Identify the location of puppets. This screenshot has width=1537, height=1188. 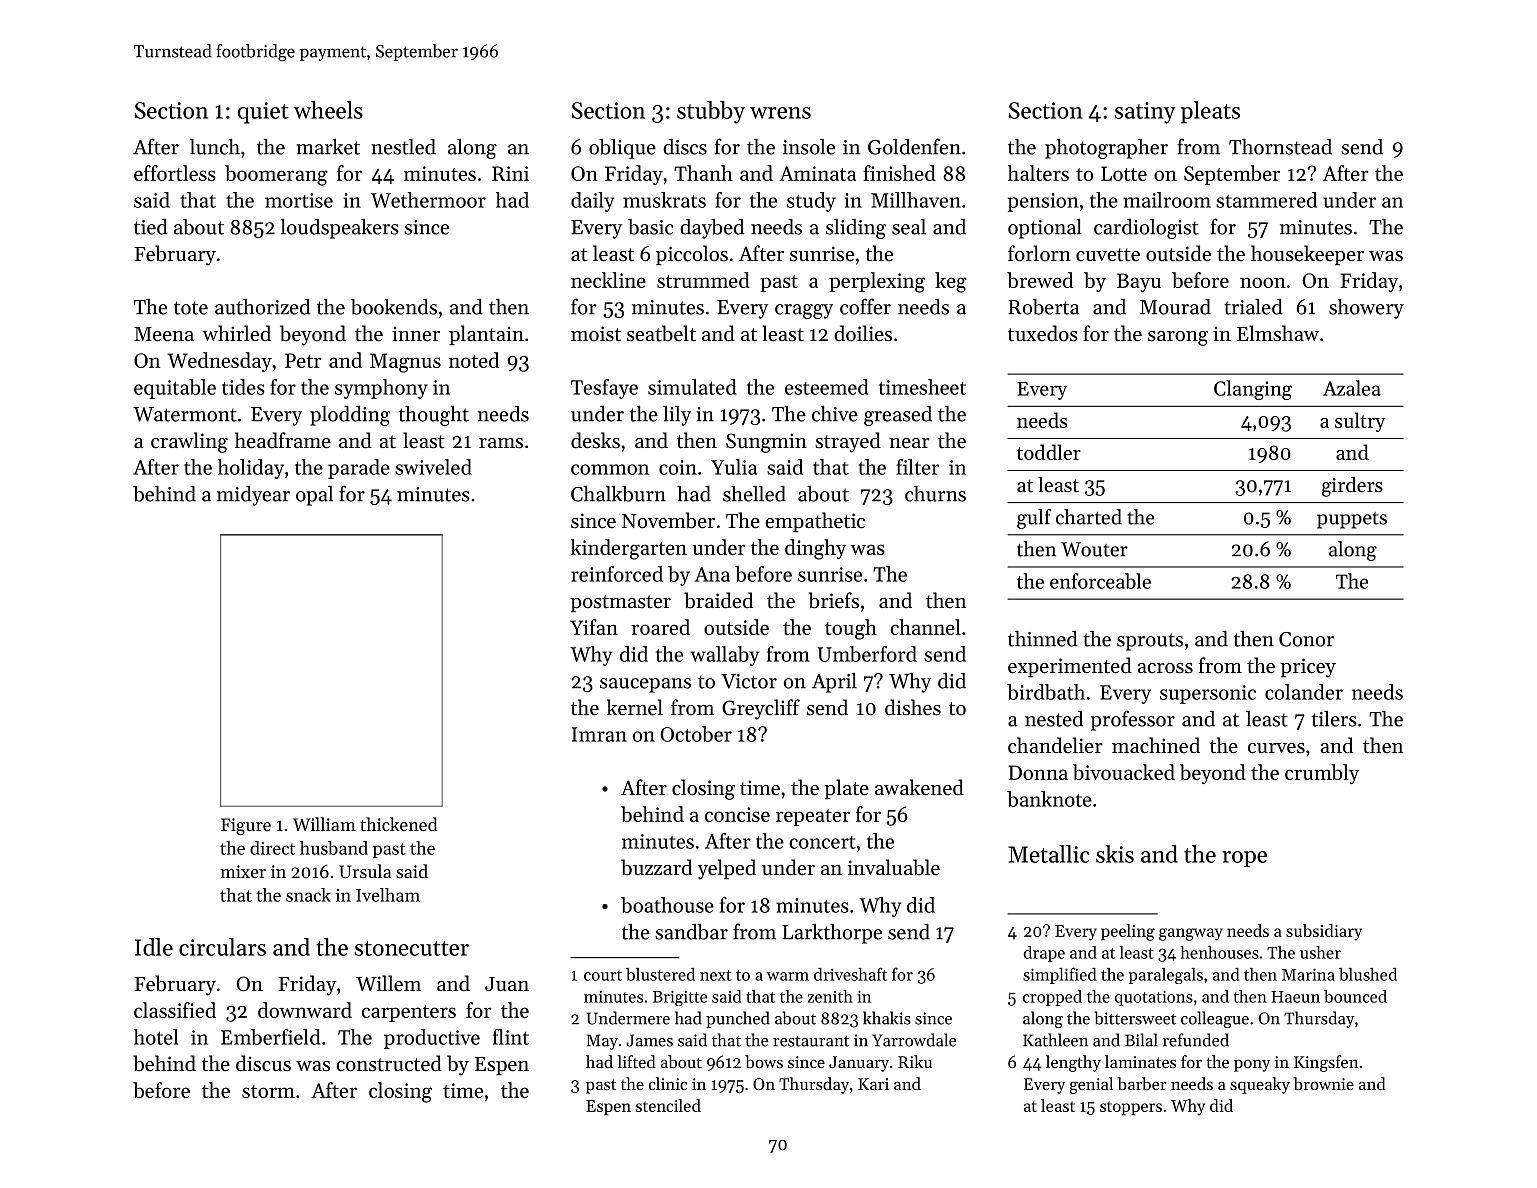
(1352, 520).
